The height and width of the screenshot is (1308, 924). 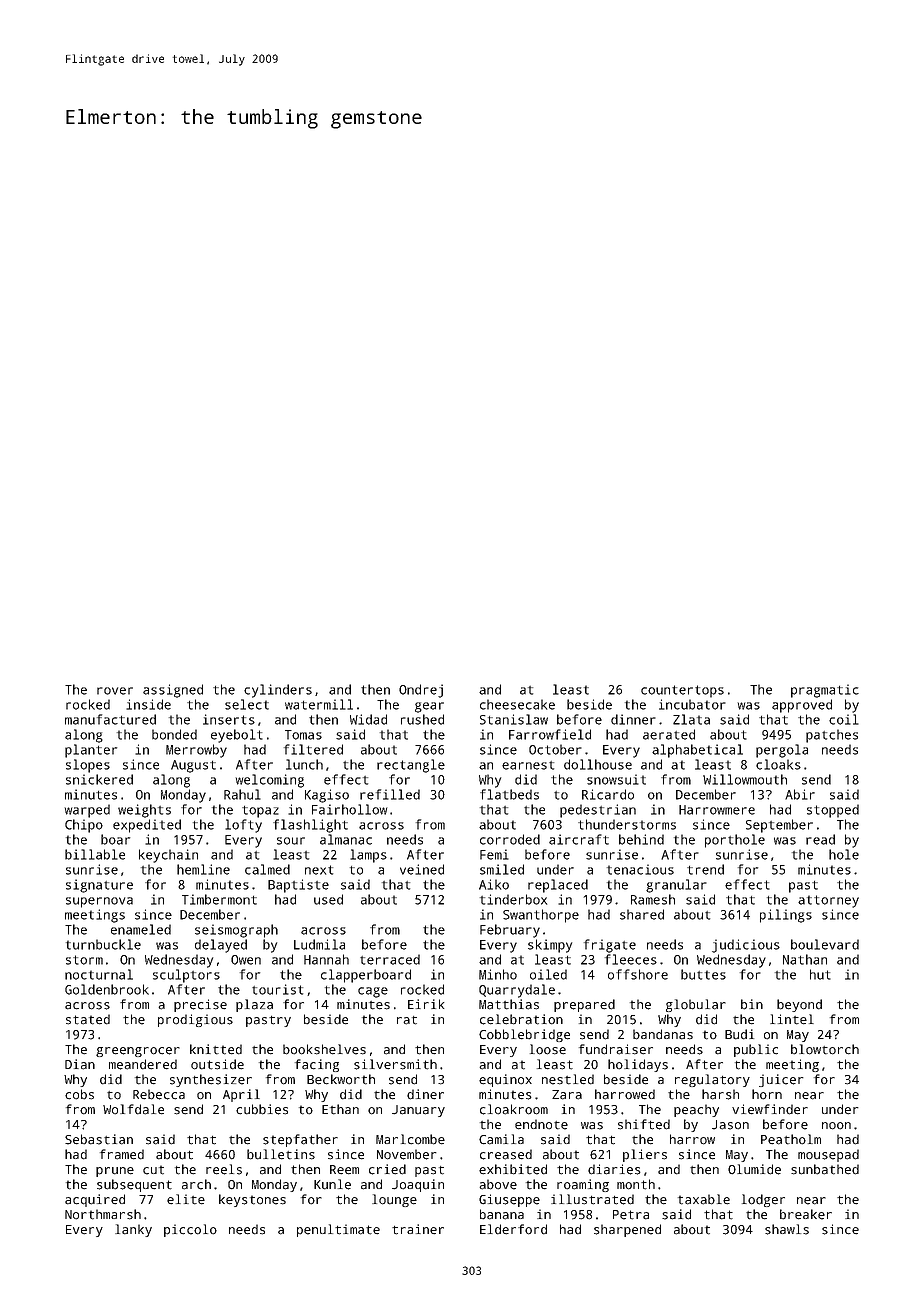 I want to click on prodigious, so click(x=195, y=1020).
